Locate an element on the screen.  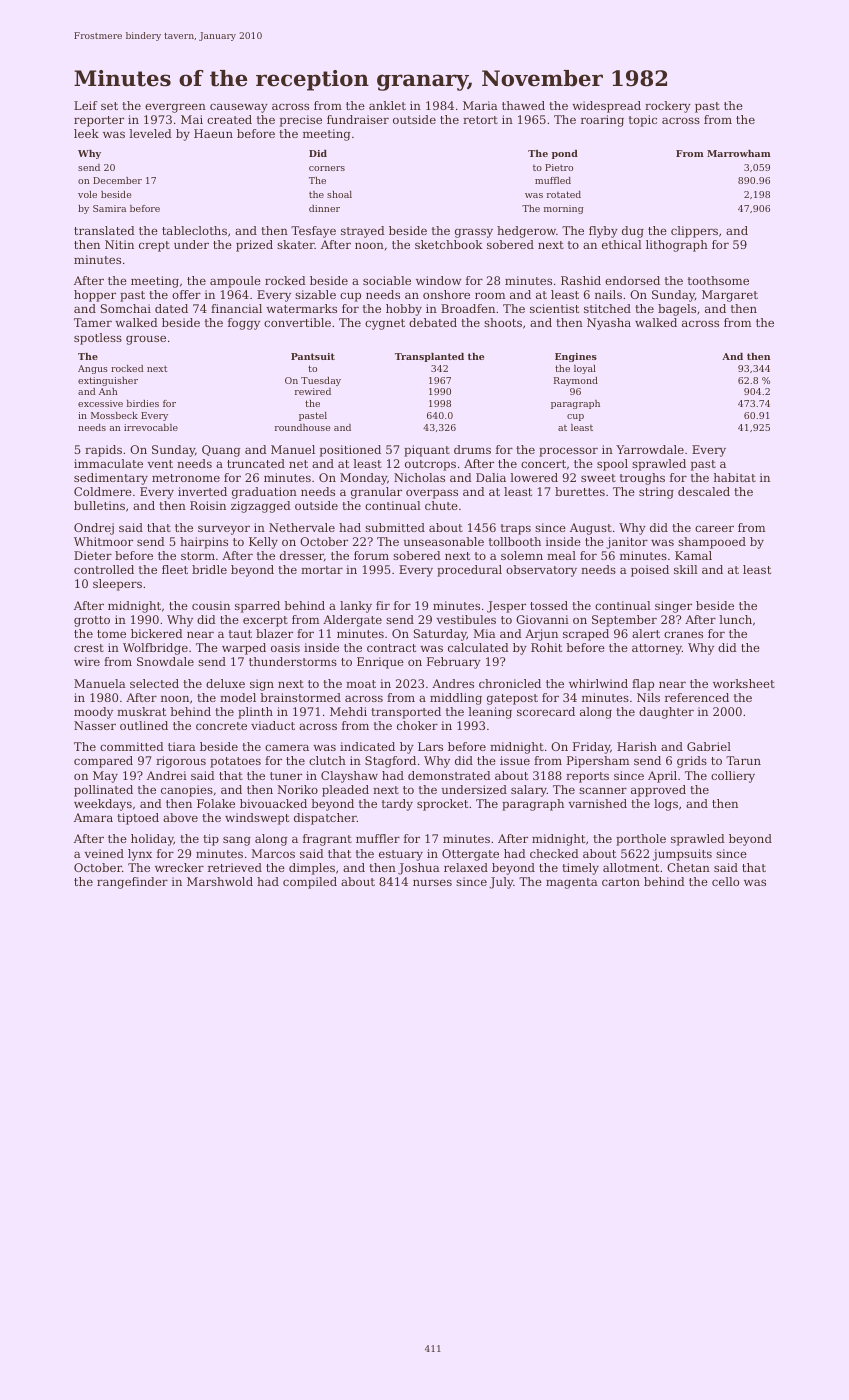
Maria is located at coordinates (480, 105).
